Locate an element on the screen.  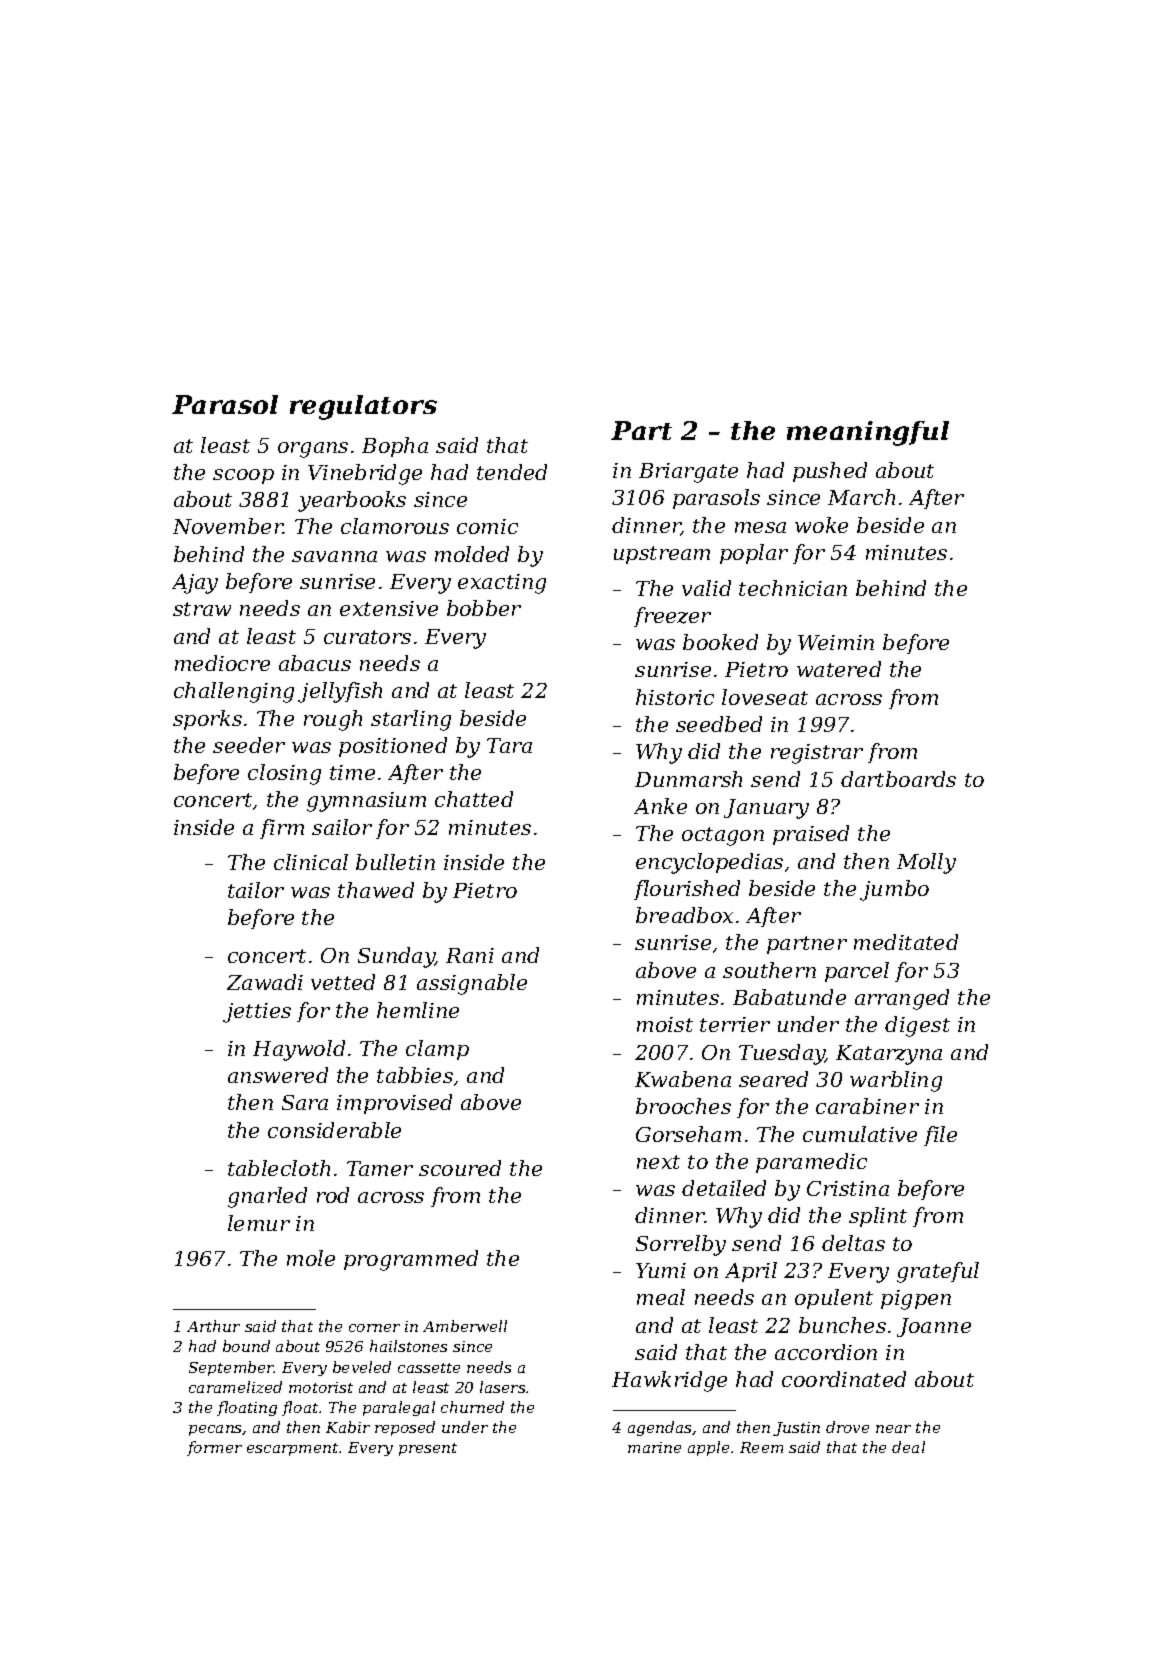
challenging is located at coordinates (234, 692).
